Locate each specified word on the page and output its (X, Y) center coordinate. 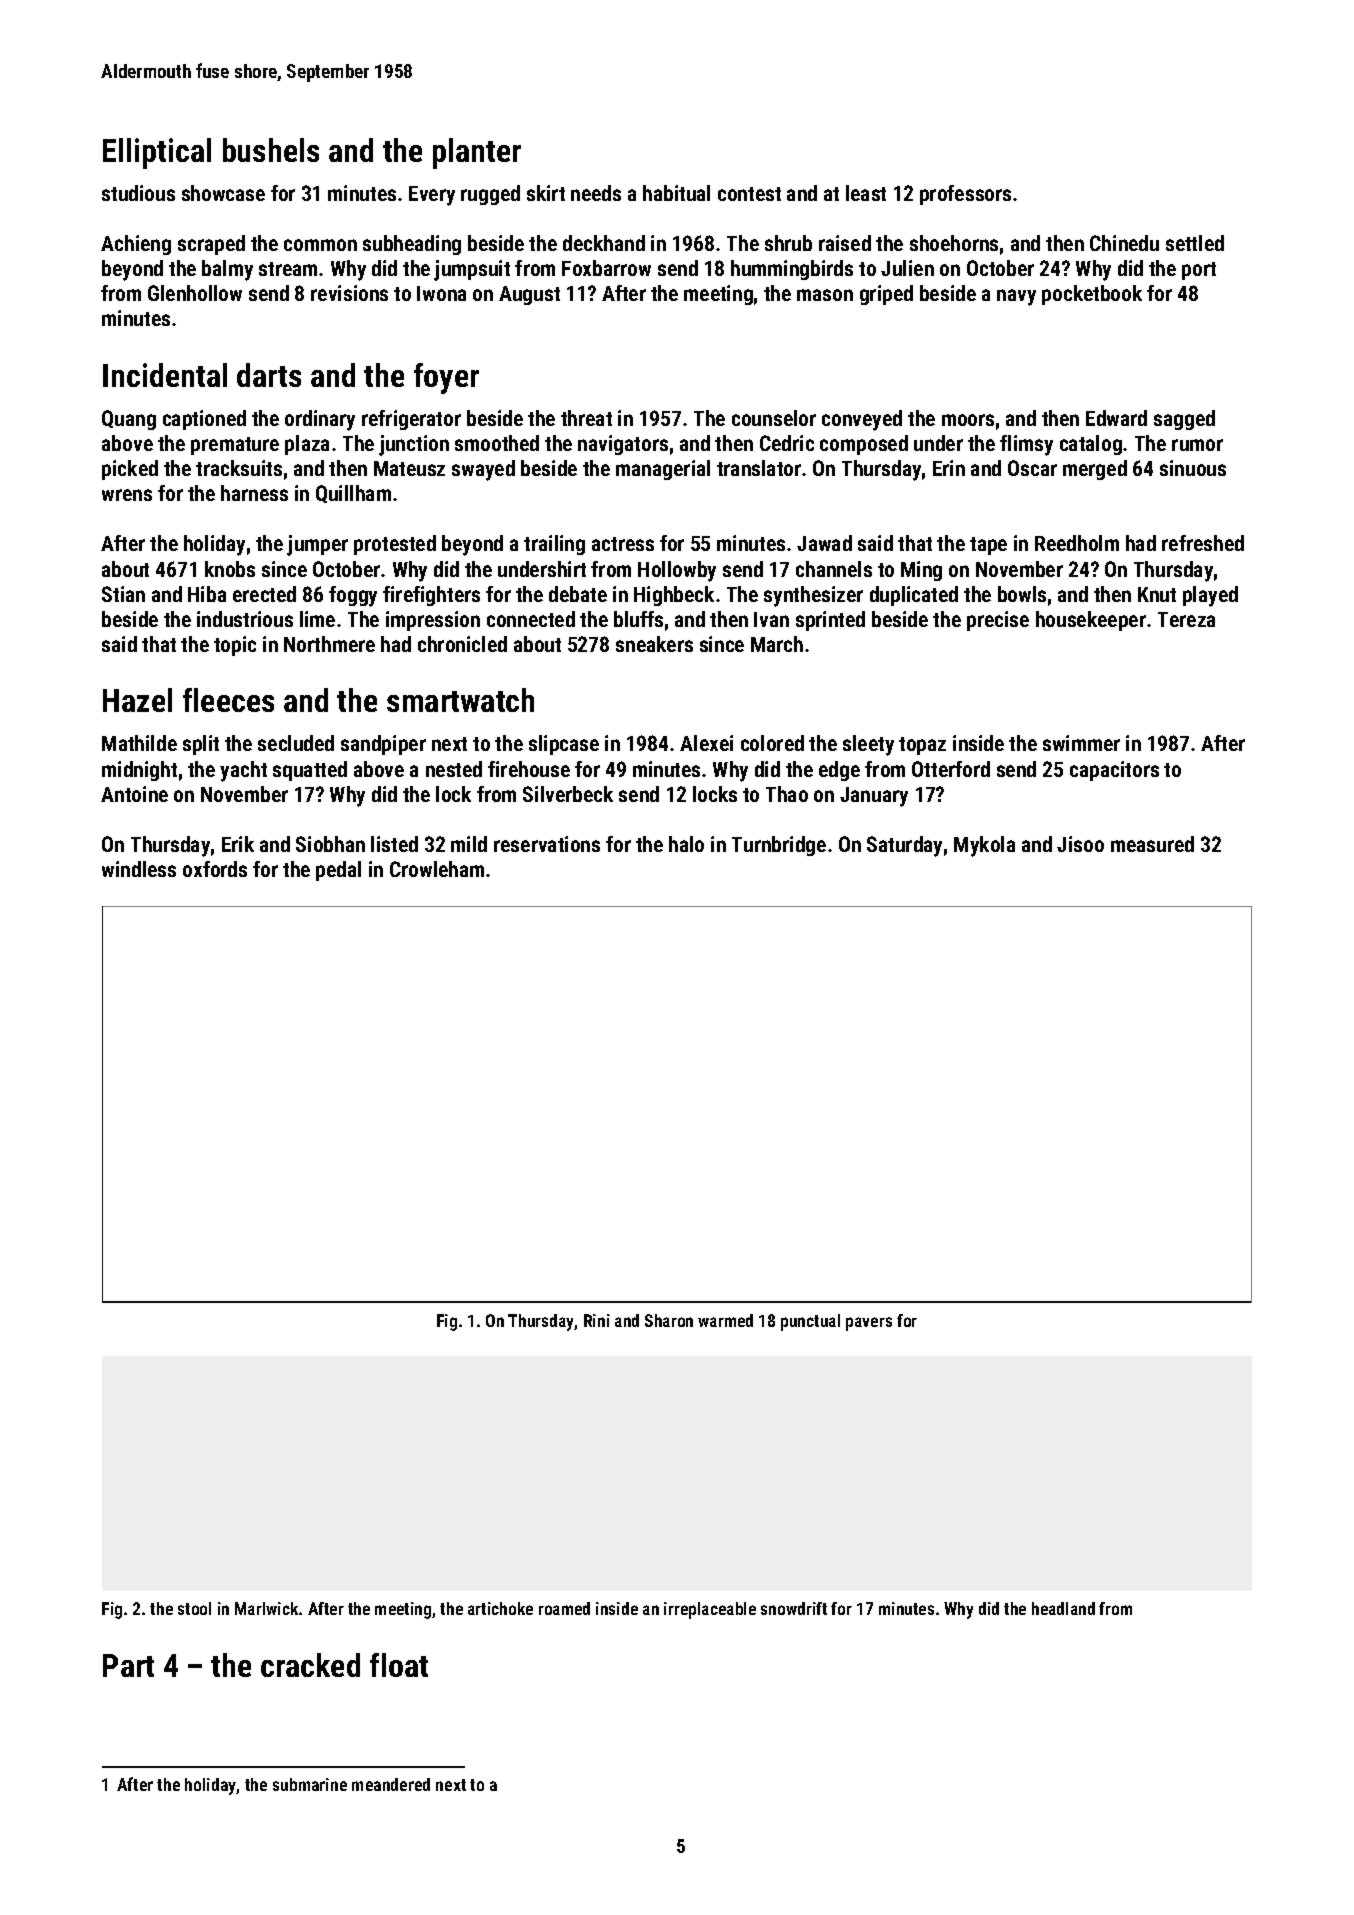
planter (477, 153)
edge (839, 771)
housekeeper (1091, 621)
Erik (238, 844)
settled (1195, 243)
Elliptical (157, 153)
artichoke (500, 1608)
